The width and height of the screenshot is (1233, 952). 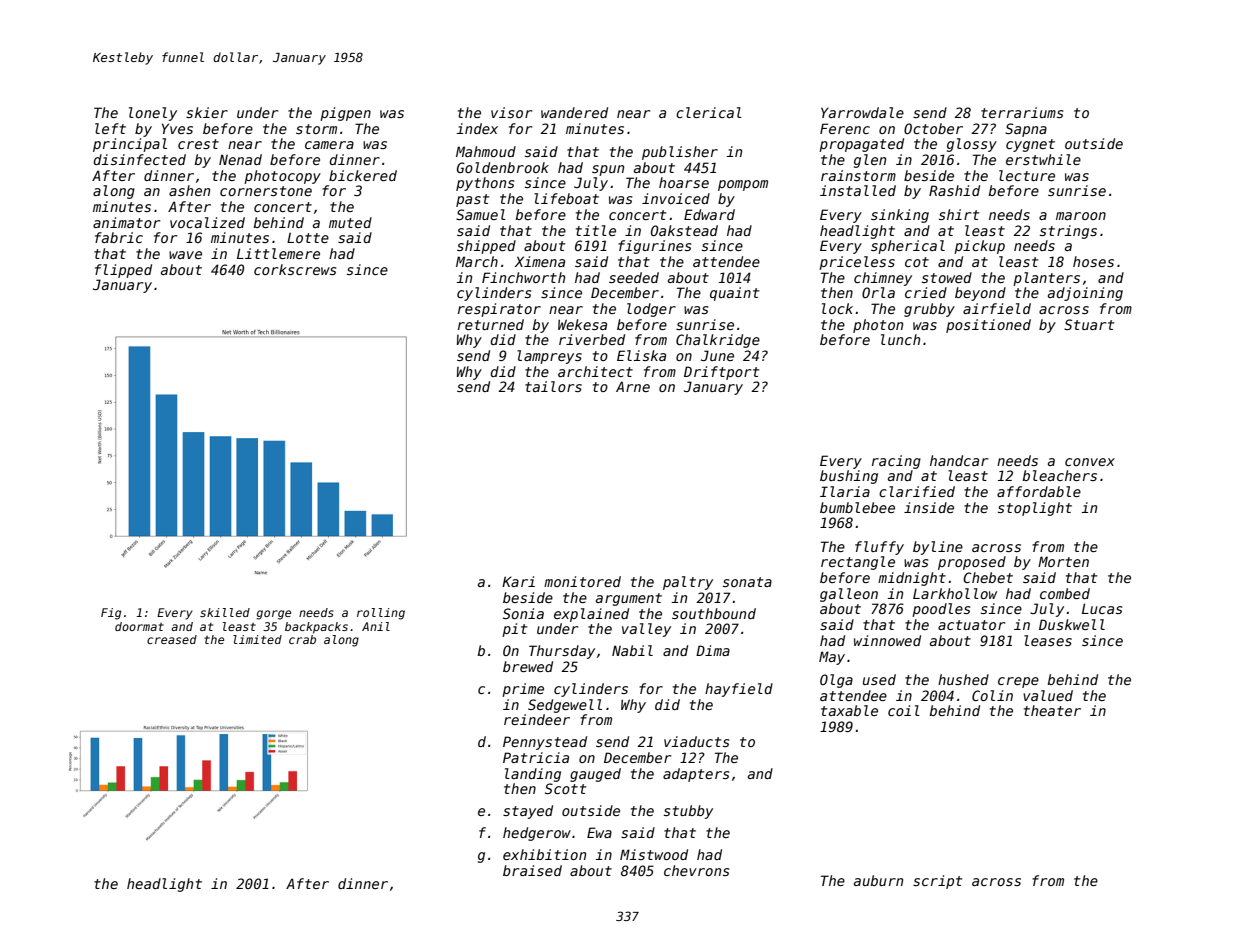 What do you see at coordinates (536, 757) in the screenshot?
I see `Patricia` at bounding box center [536, 757].
